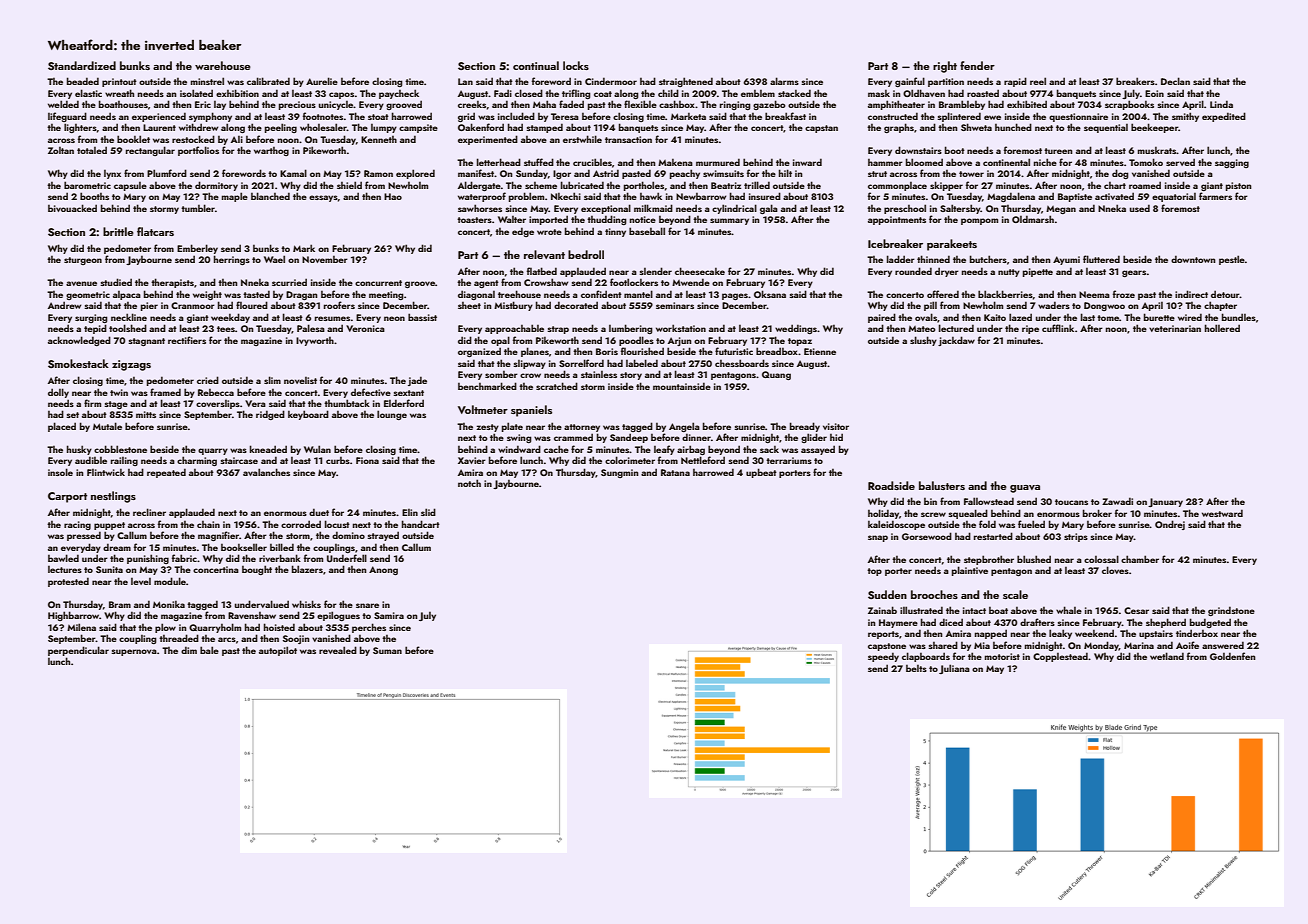 The width and height of the screenshot is (1308, 924). Describe the element at coordinates (1222, 513) in the screenshot. I see `westward` at that location.
